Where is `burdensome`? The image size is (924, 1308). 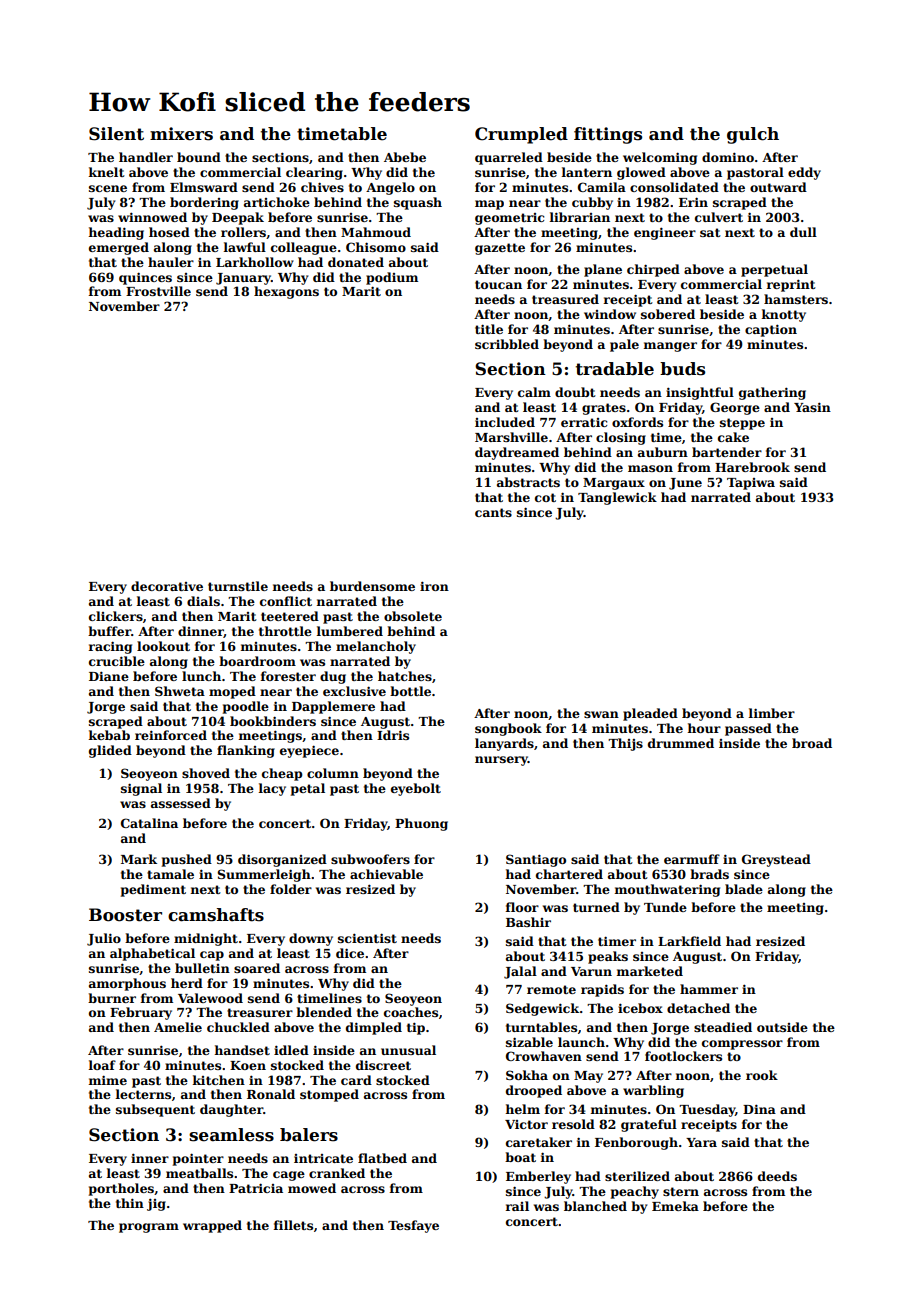 burdensome is located at coordinates (372, 586).
